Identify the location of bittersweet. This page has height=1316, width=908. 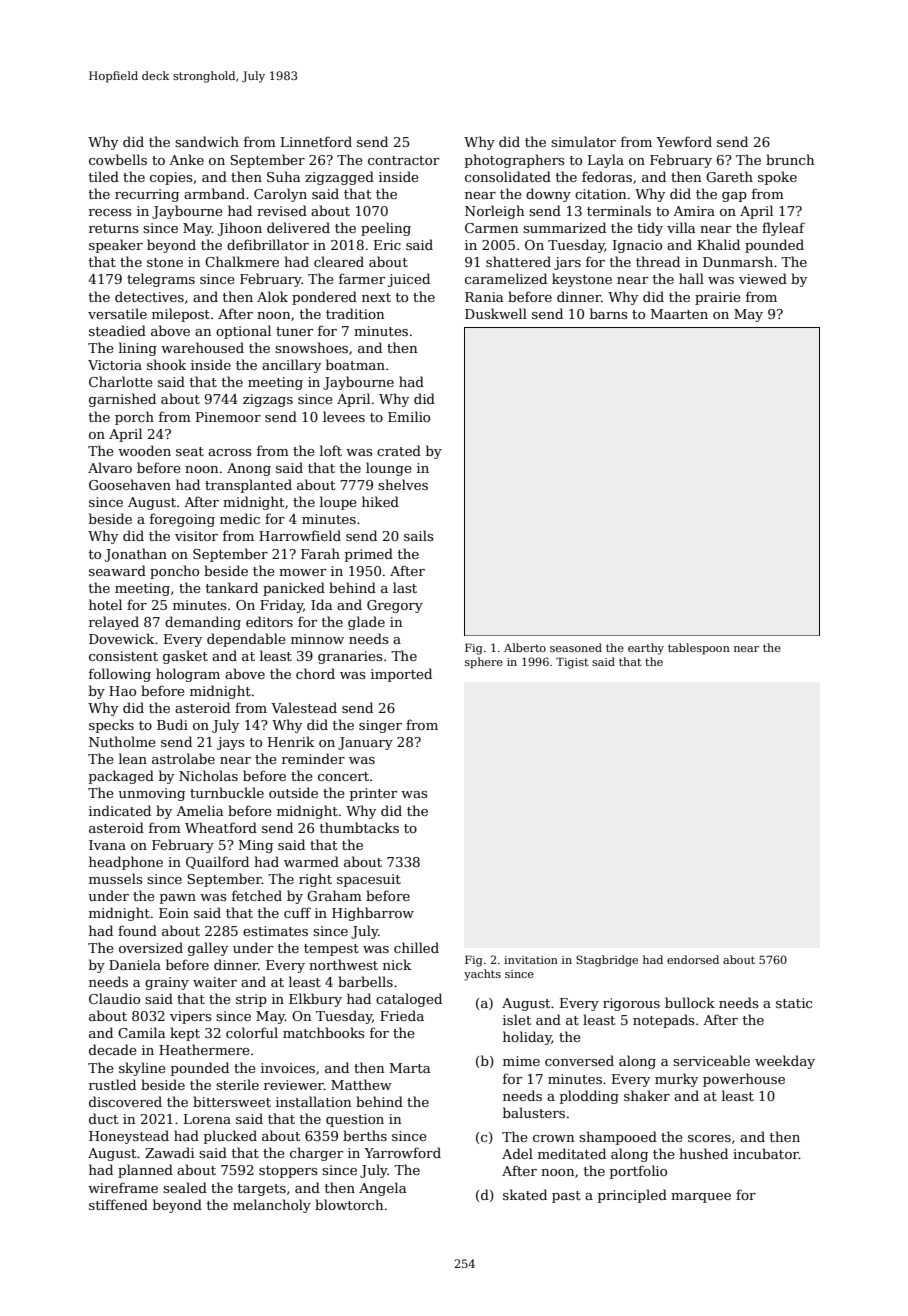
(232, 1101).
